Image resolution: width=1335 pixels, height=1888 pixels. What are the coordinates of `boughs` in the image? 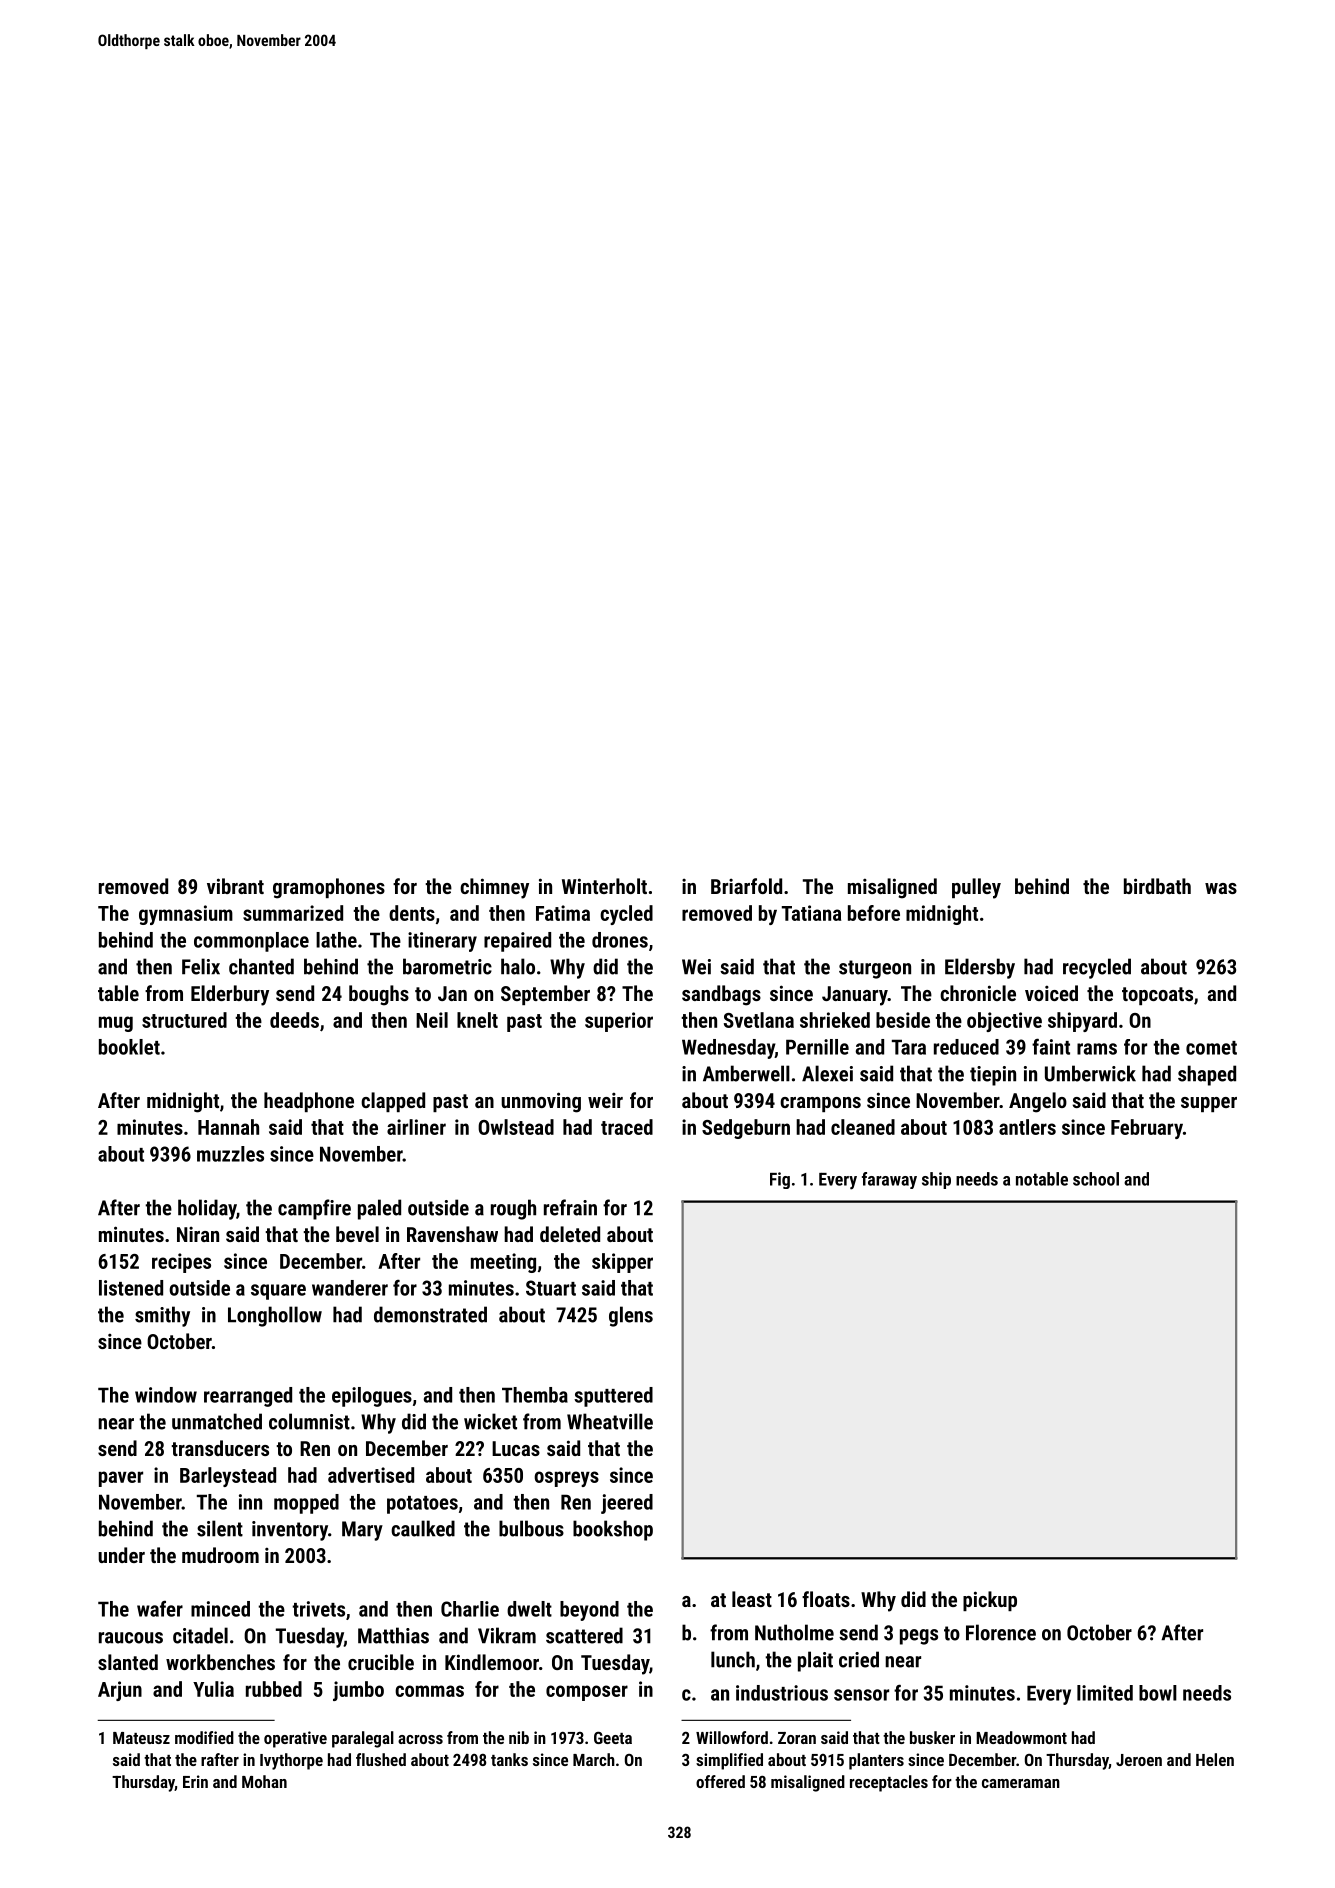 It's located at (379, 995).
